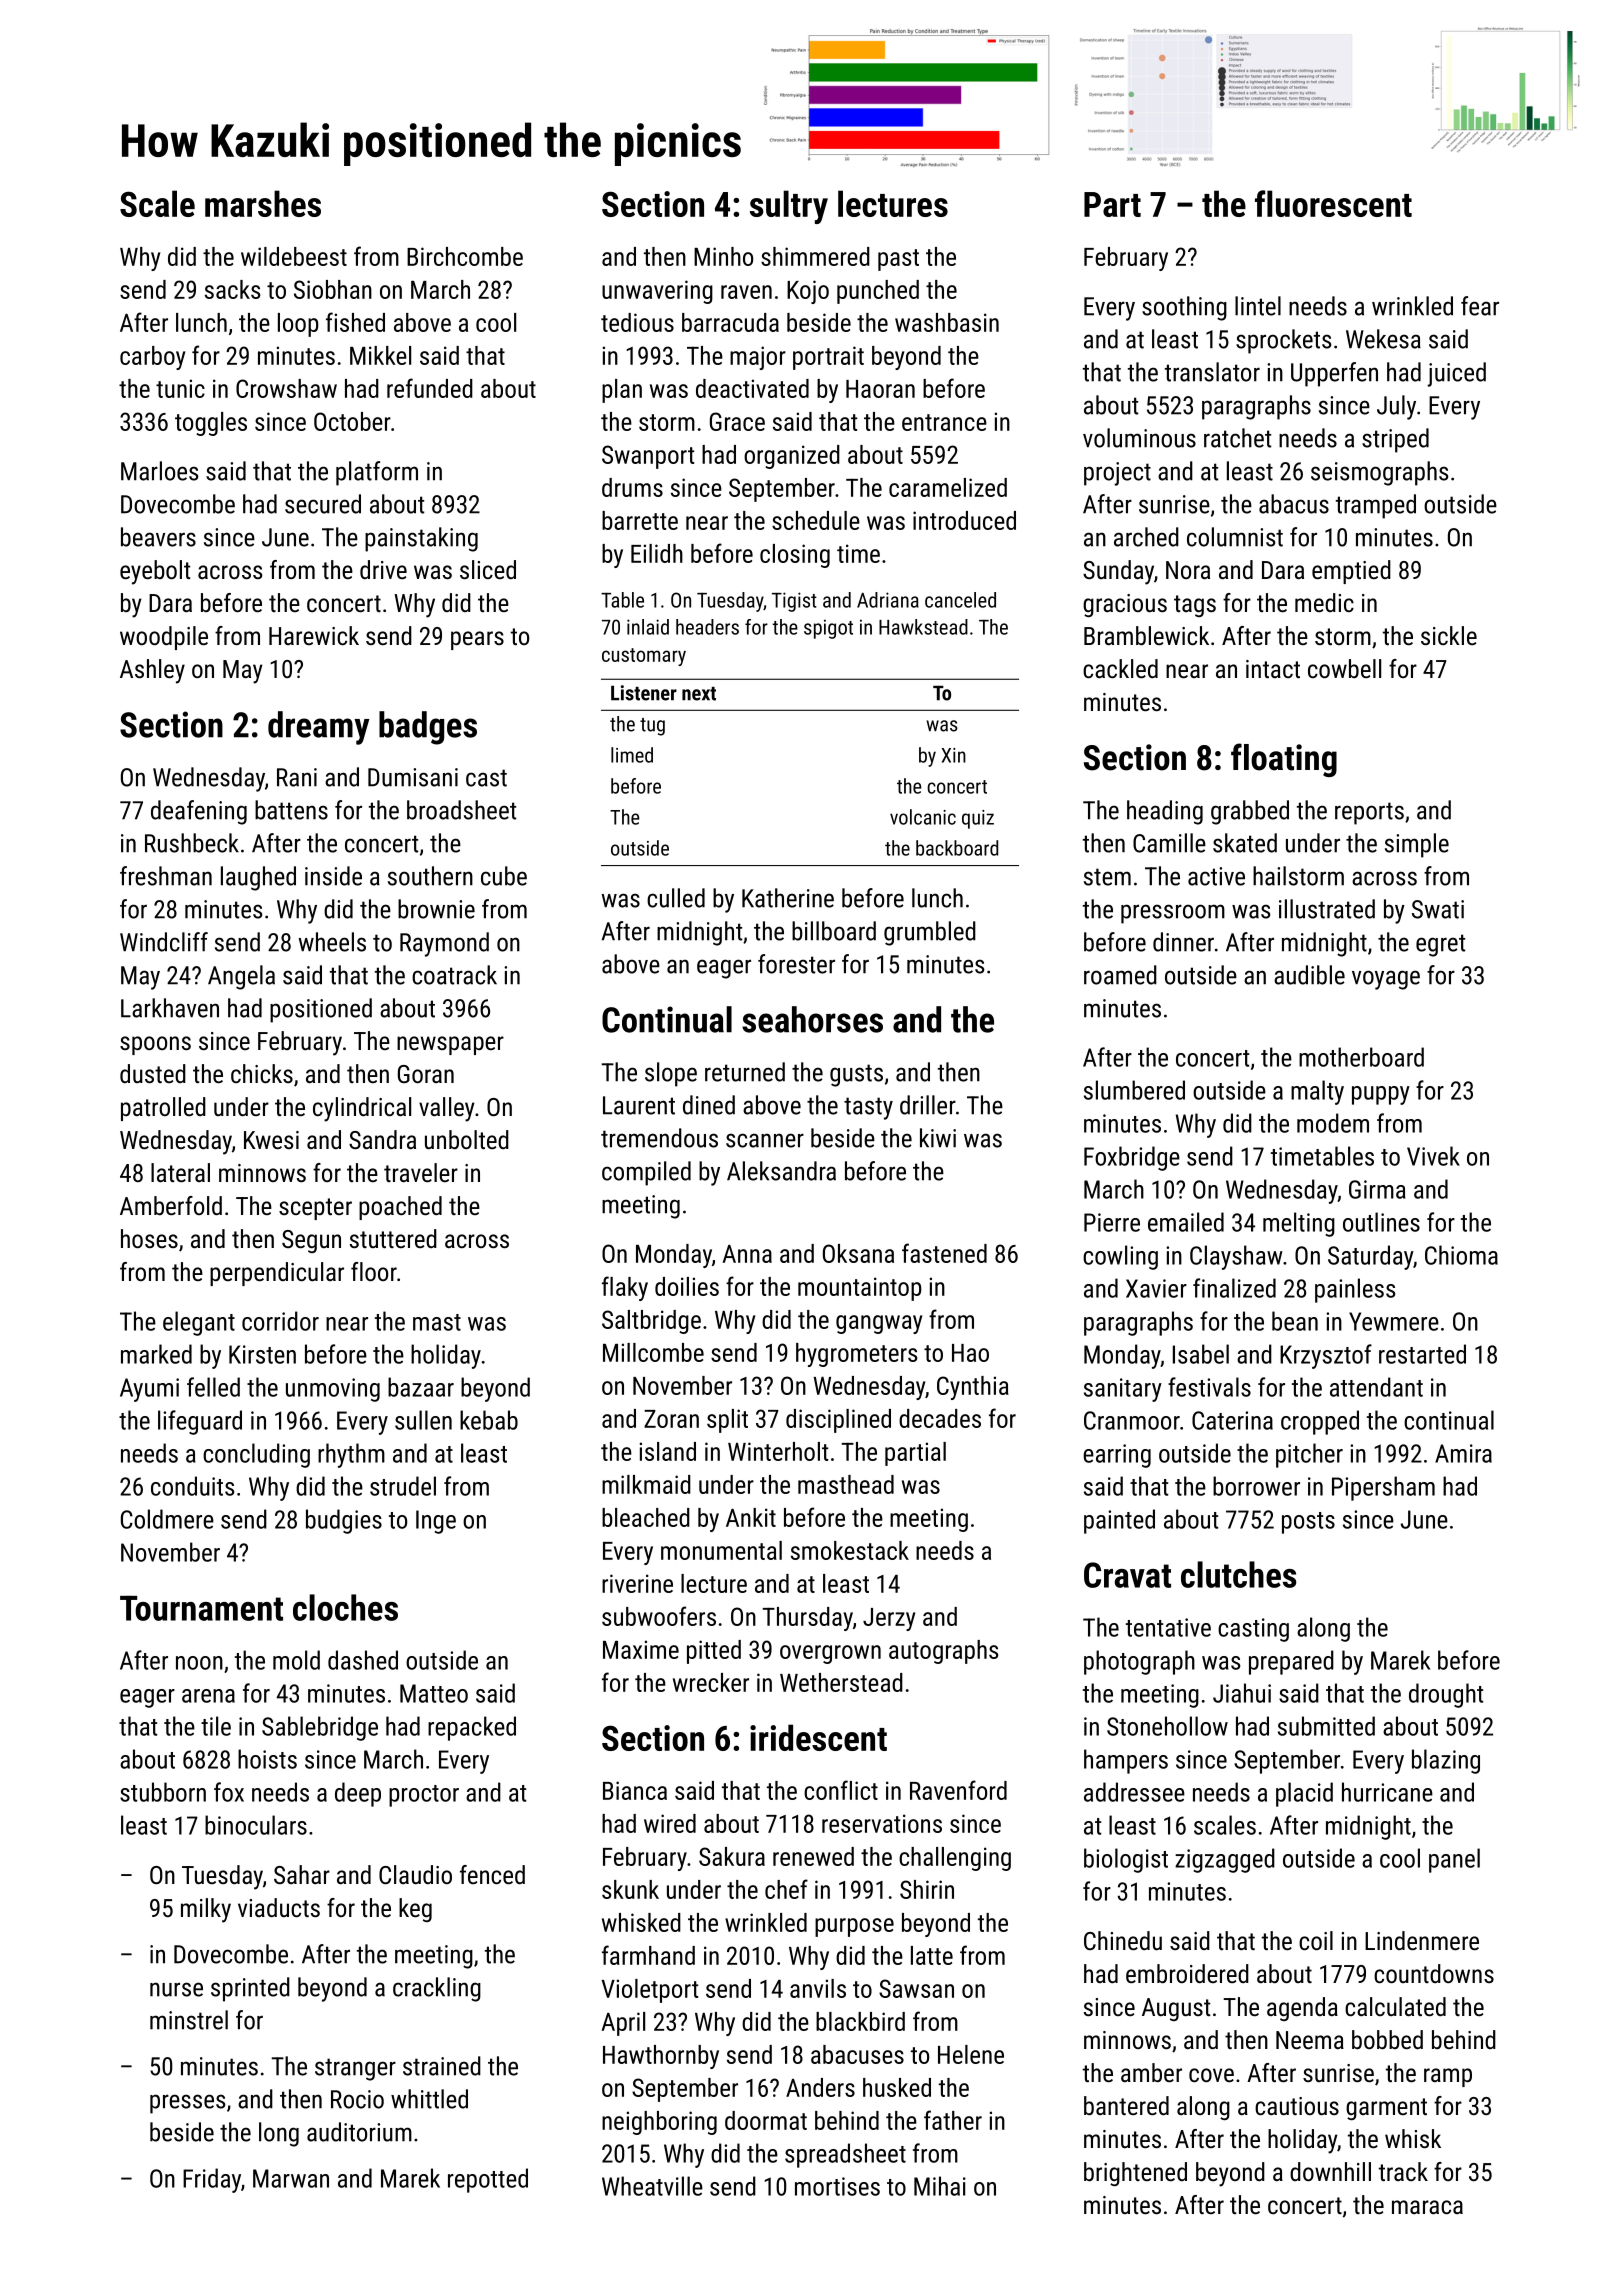 The image size is (1620, 2292). Describe the element at coordinates (263, 203) in the screenshot. I see `marshes` at that location.
